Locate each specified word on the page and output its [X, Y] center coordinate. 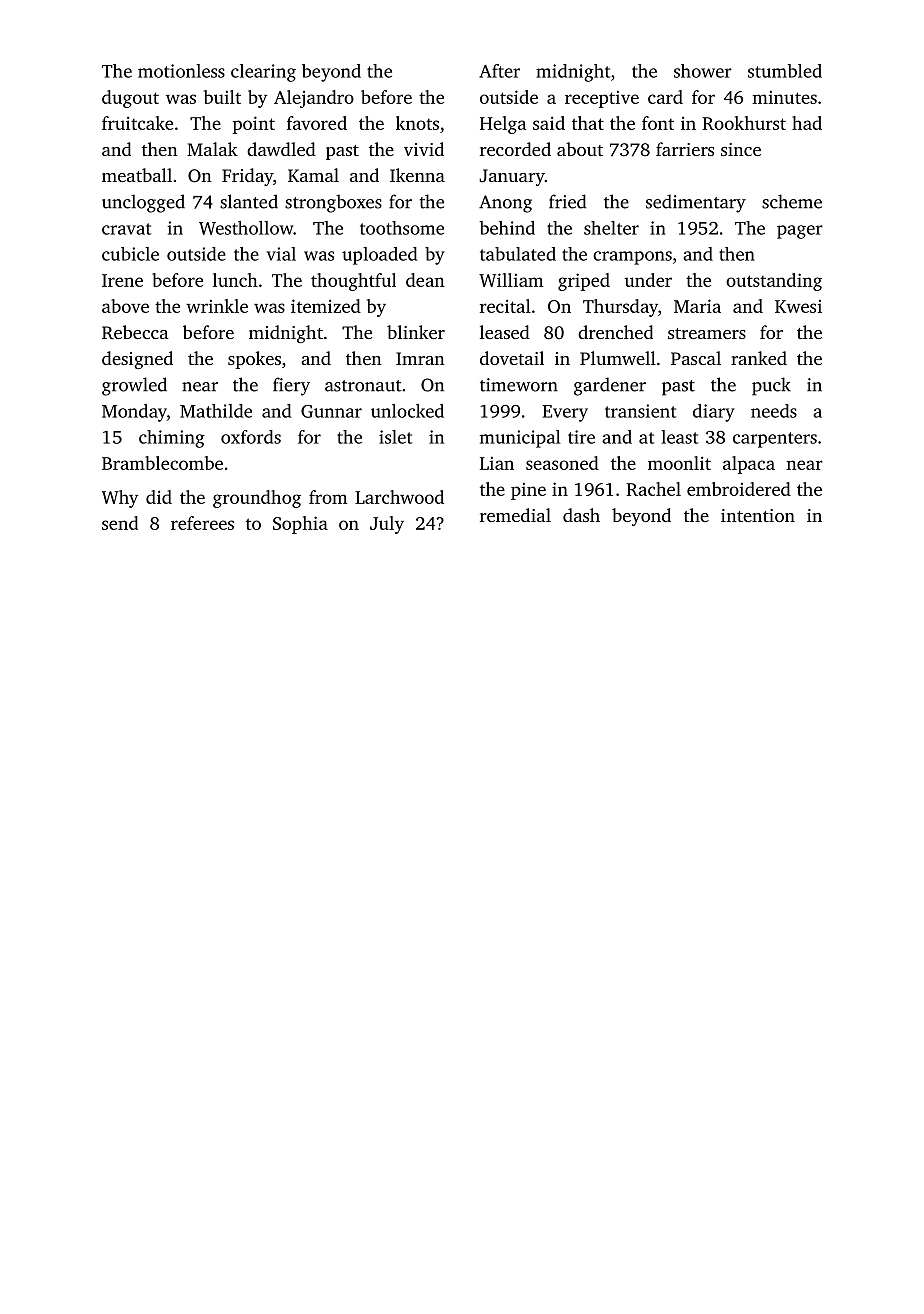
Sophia [300, 525]
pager [800, 232]
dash [581, 515]
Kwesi [798, 306]
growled [134, 386]
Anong [505, 204]
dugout [130, 99]
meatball [137, 175]
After [499, 71]
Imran [420, 358]
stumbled [785, 71]
